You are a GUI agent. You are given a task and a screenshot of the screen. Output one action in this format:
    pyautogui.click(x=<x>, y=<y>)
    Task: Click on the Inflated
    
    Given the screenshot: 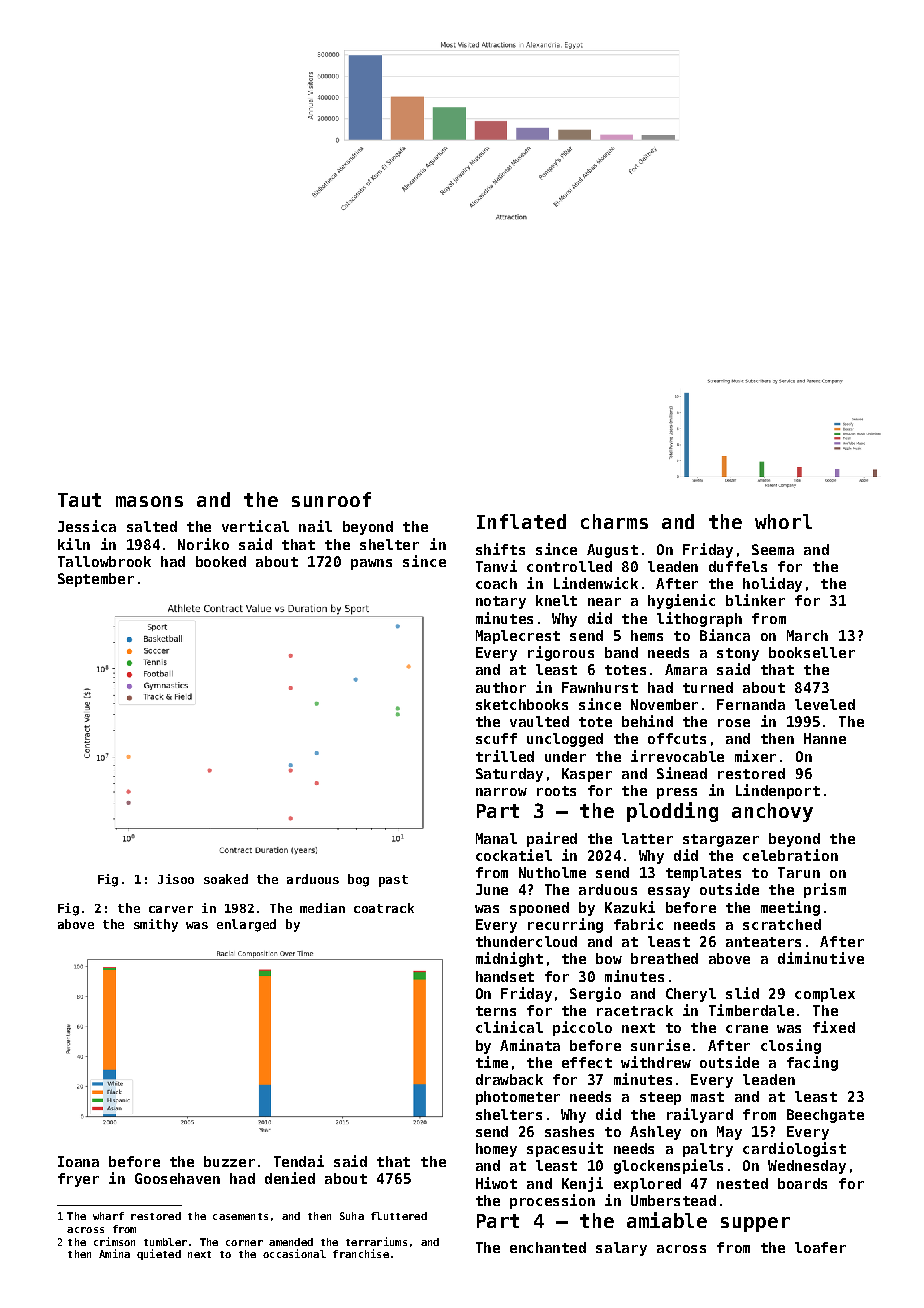 What is the action you would take?
    pyautogui.click(x=521, y=521)
